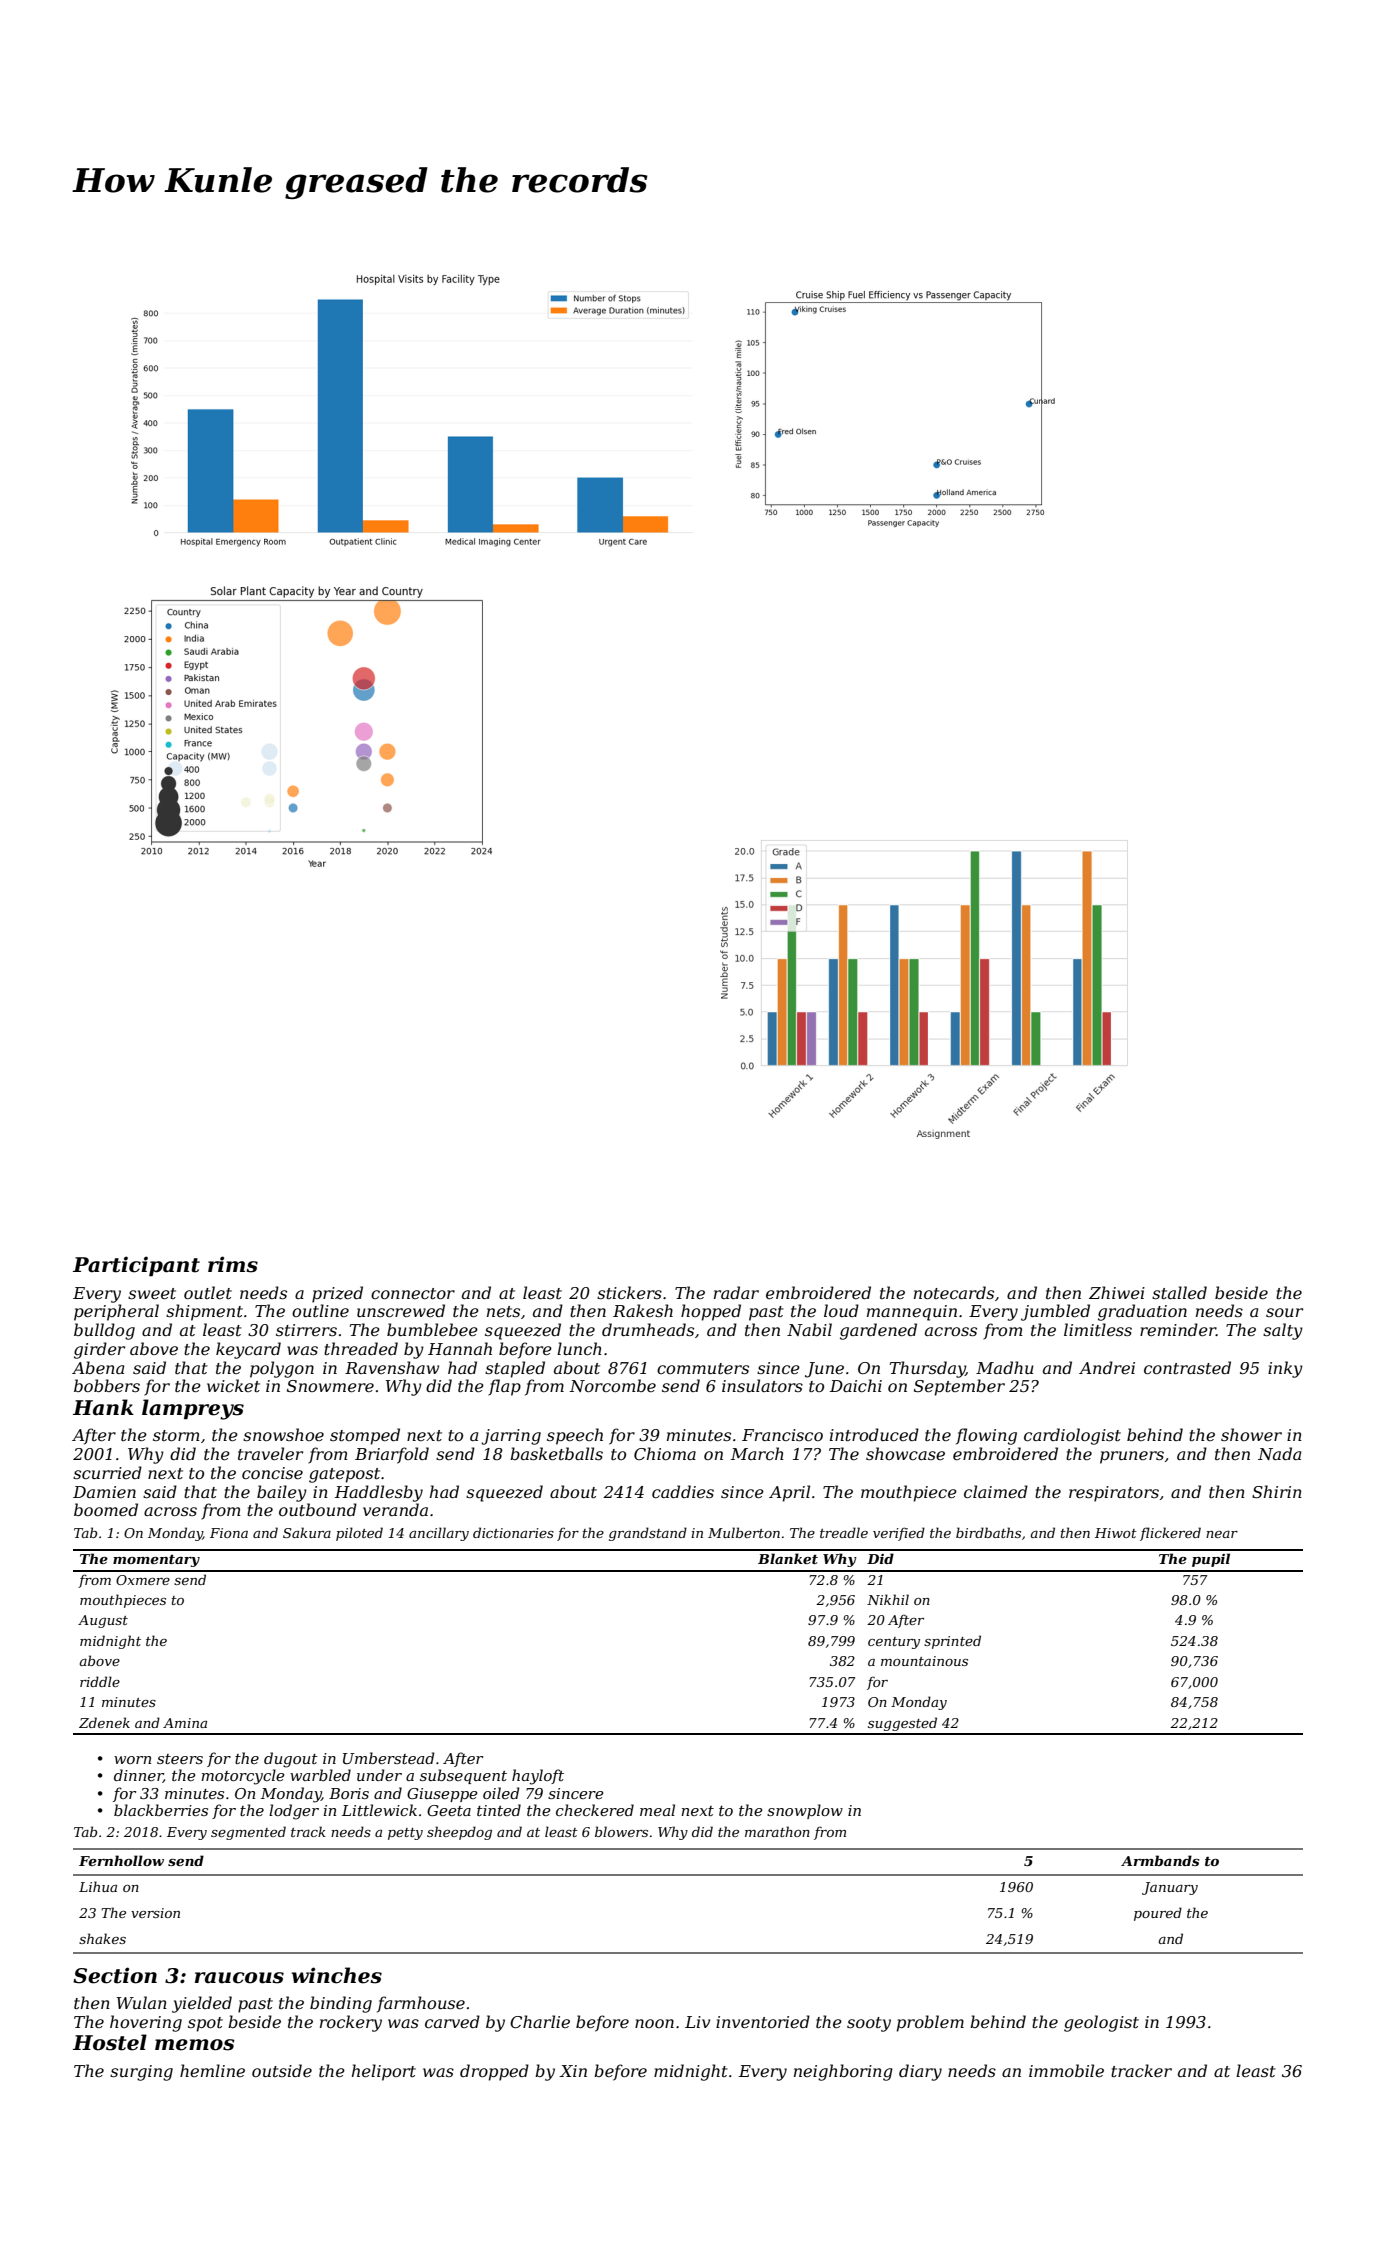 This image has height=2266, width=1376. Describe the element at coordinates (736, 1292) in the image. I see `radar` at that location.
